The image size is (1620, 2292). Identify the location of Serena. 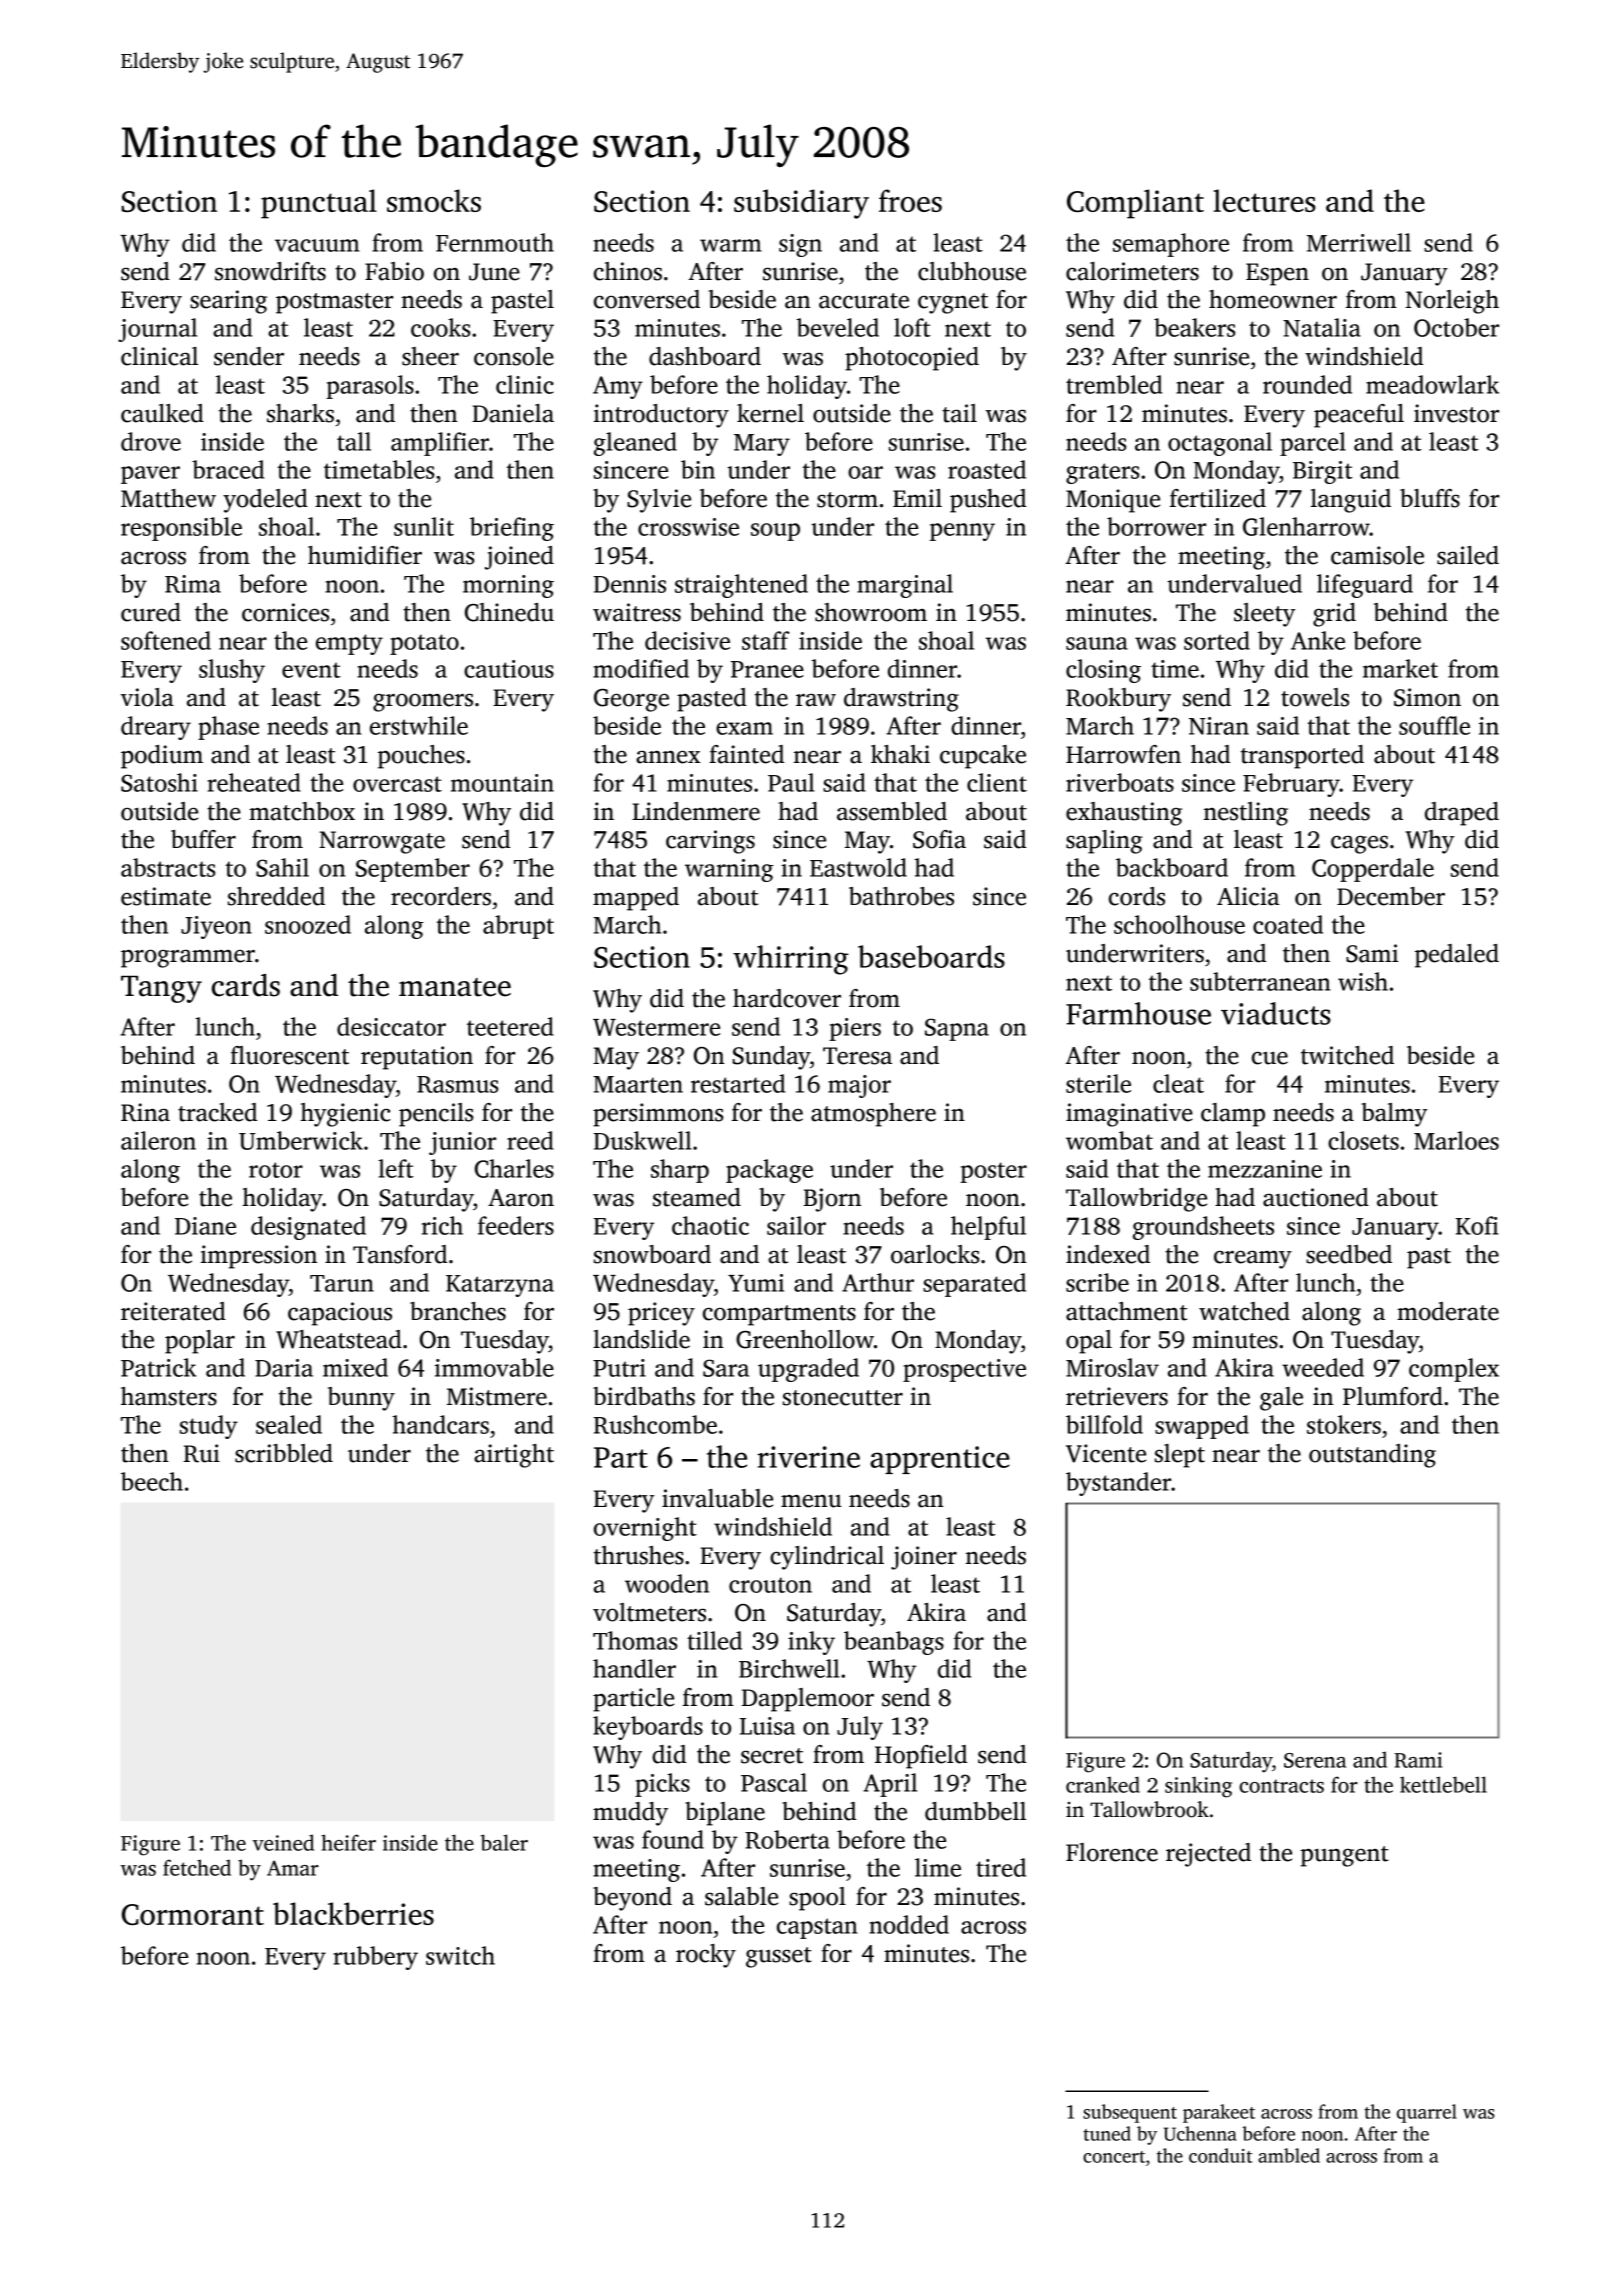
(1315, 1760).
